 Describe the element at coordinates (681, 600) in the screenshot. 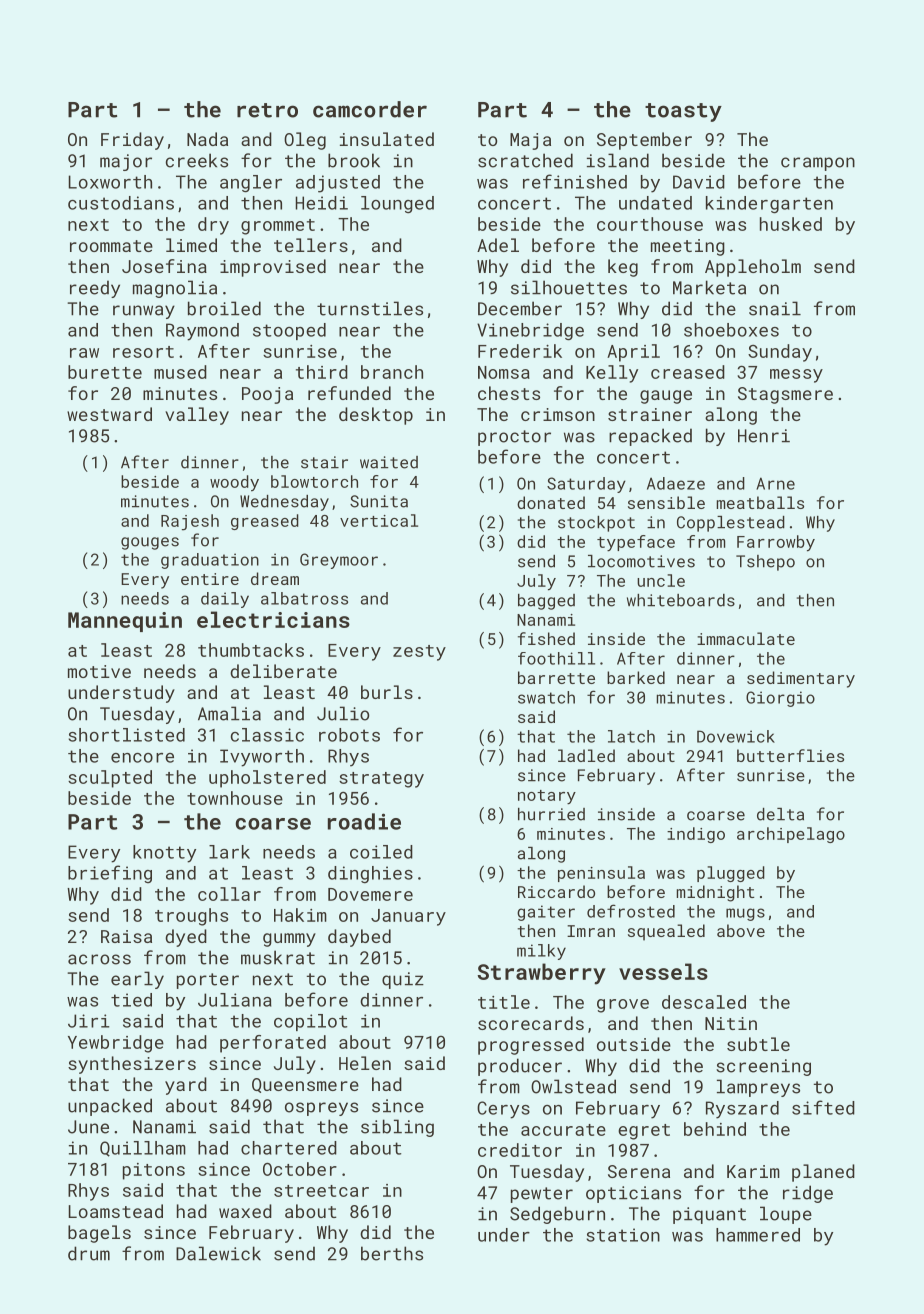

I see `whiteboards` at that location.
